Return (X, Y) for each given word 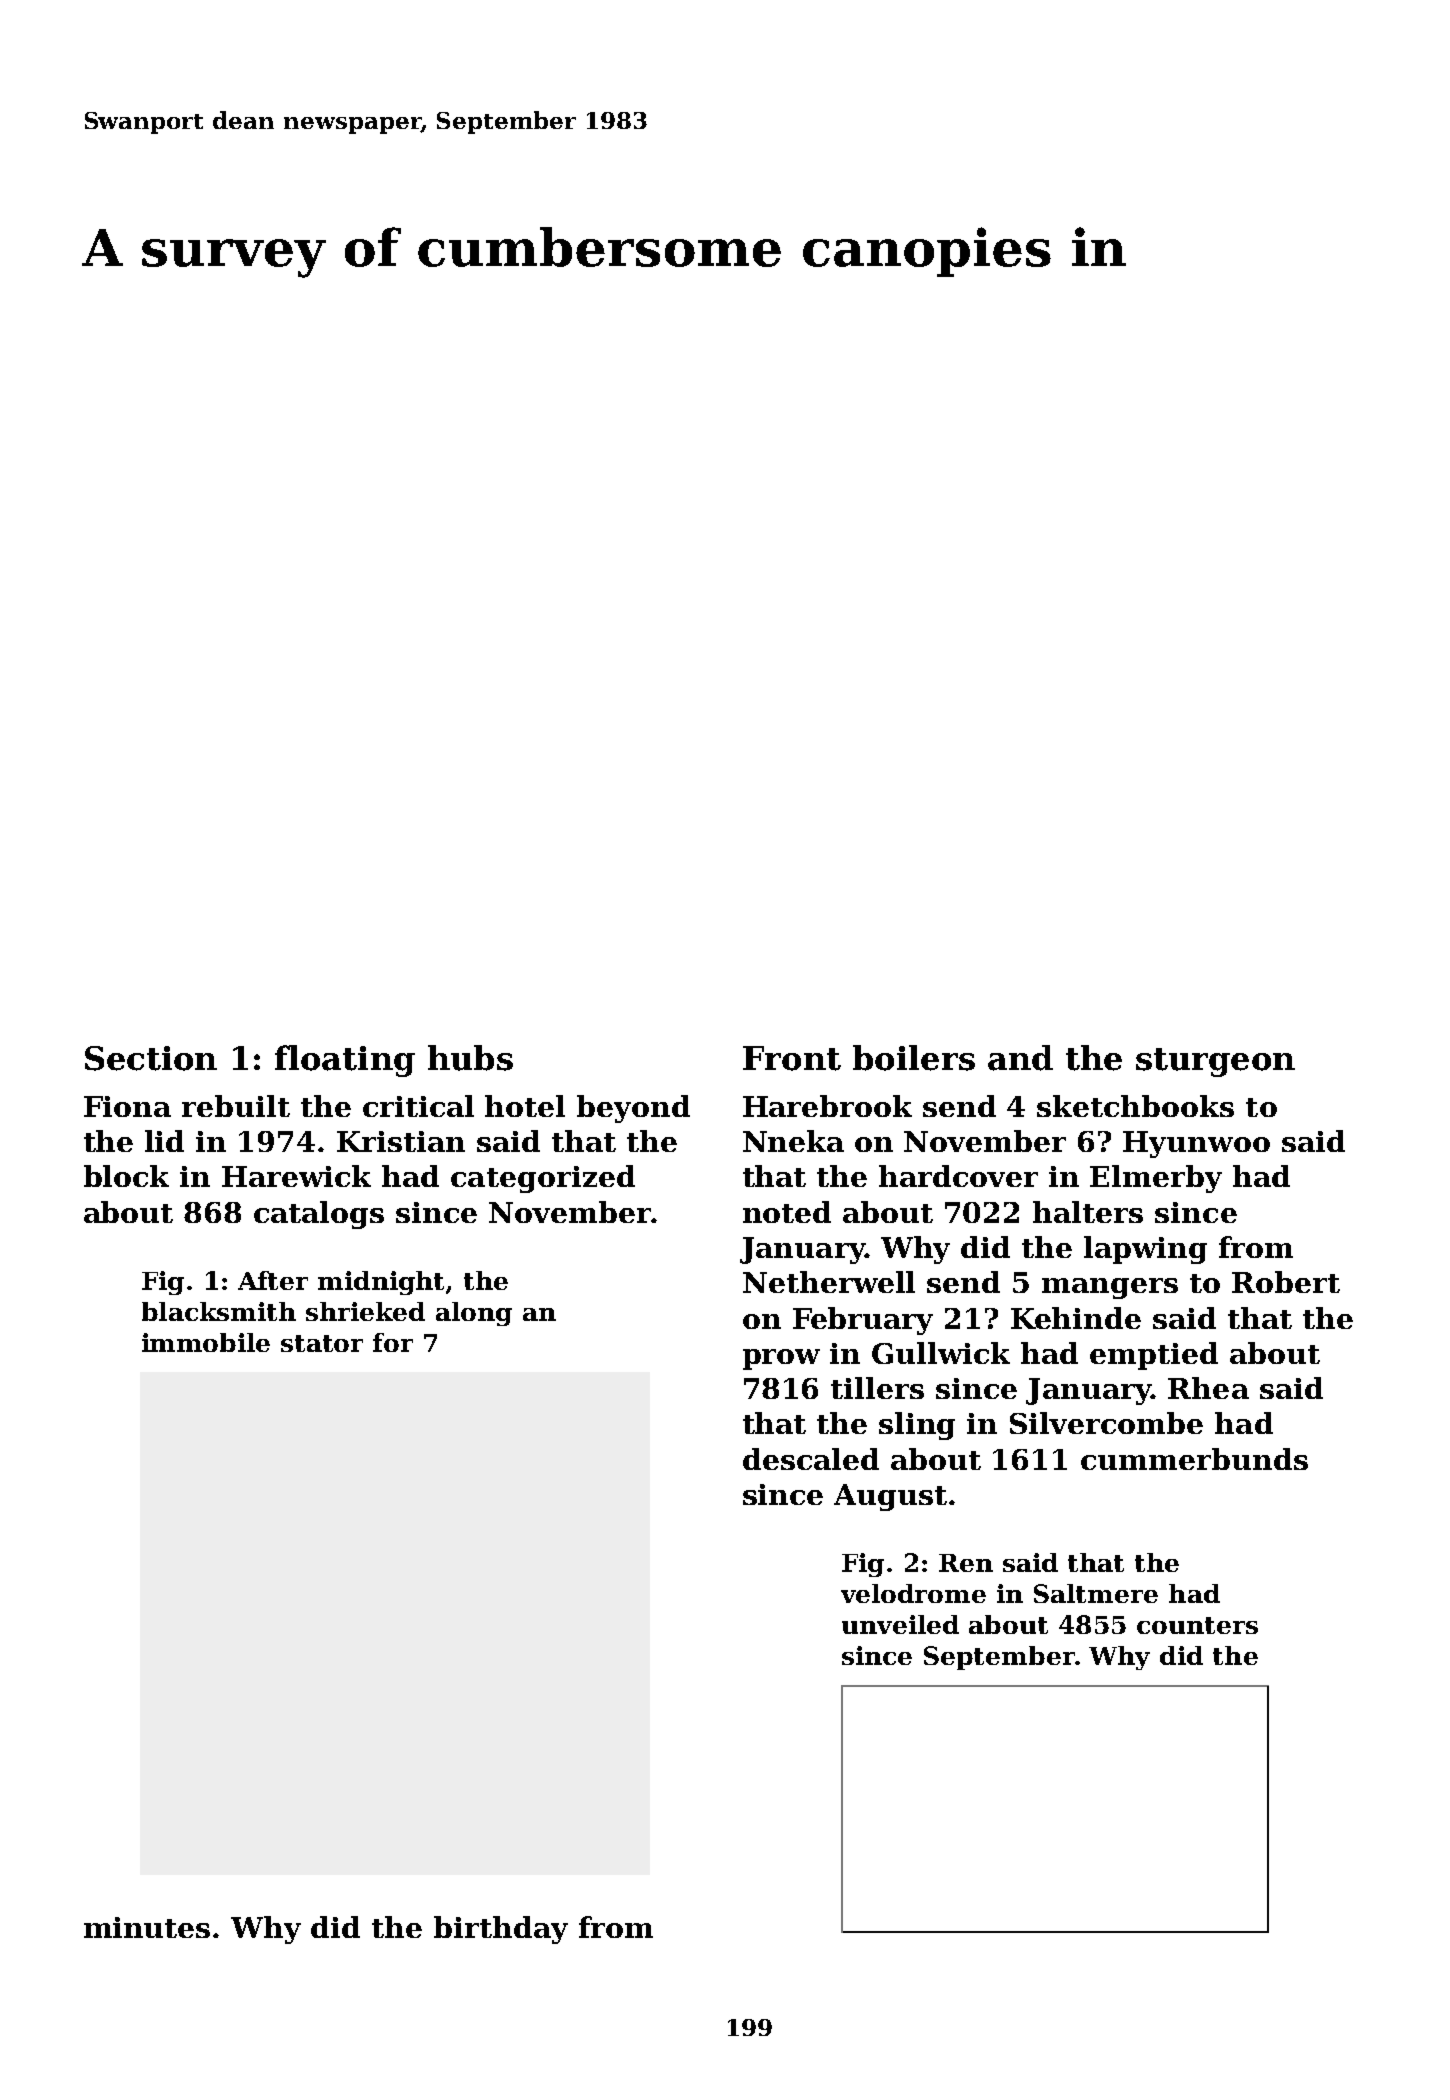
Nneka (793, 1141)
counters (1197, 1625)
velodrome (913, 1593)
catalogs (319, 1215)
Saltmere (1096, 1593)
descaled (811, 1459)
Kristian (401, 1141)
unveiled (900, 1624)
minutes (147, 1927)
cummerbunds (1194, 1459)
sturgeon (1215, 1062)
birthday (501, 1930)
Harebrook (827, 1106)
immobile (206, 1342)
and (1020, 1058)
